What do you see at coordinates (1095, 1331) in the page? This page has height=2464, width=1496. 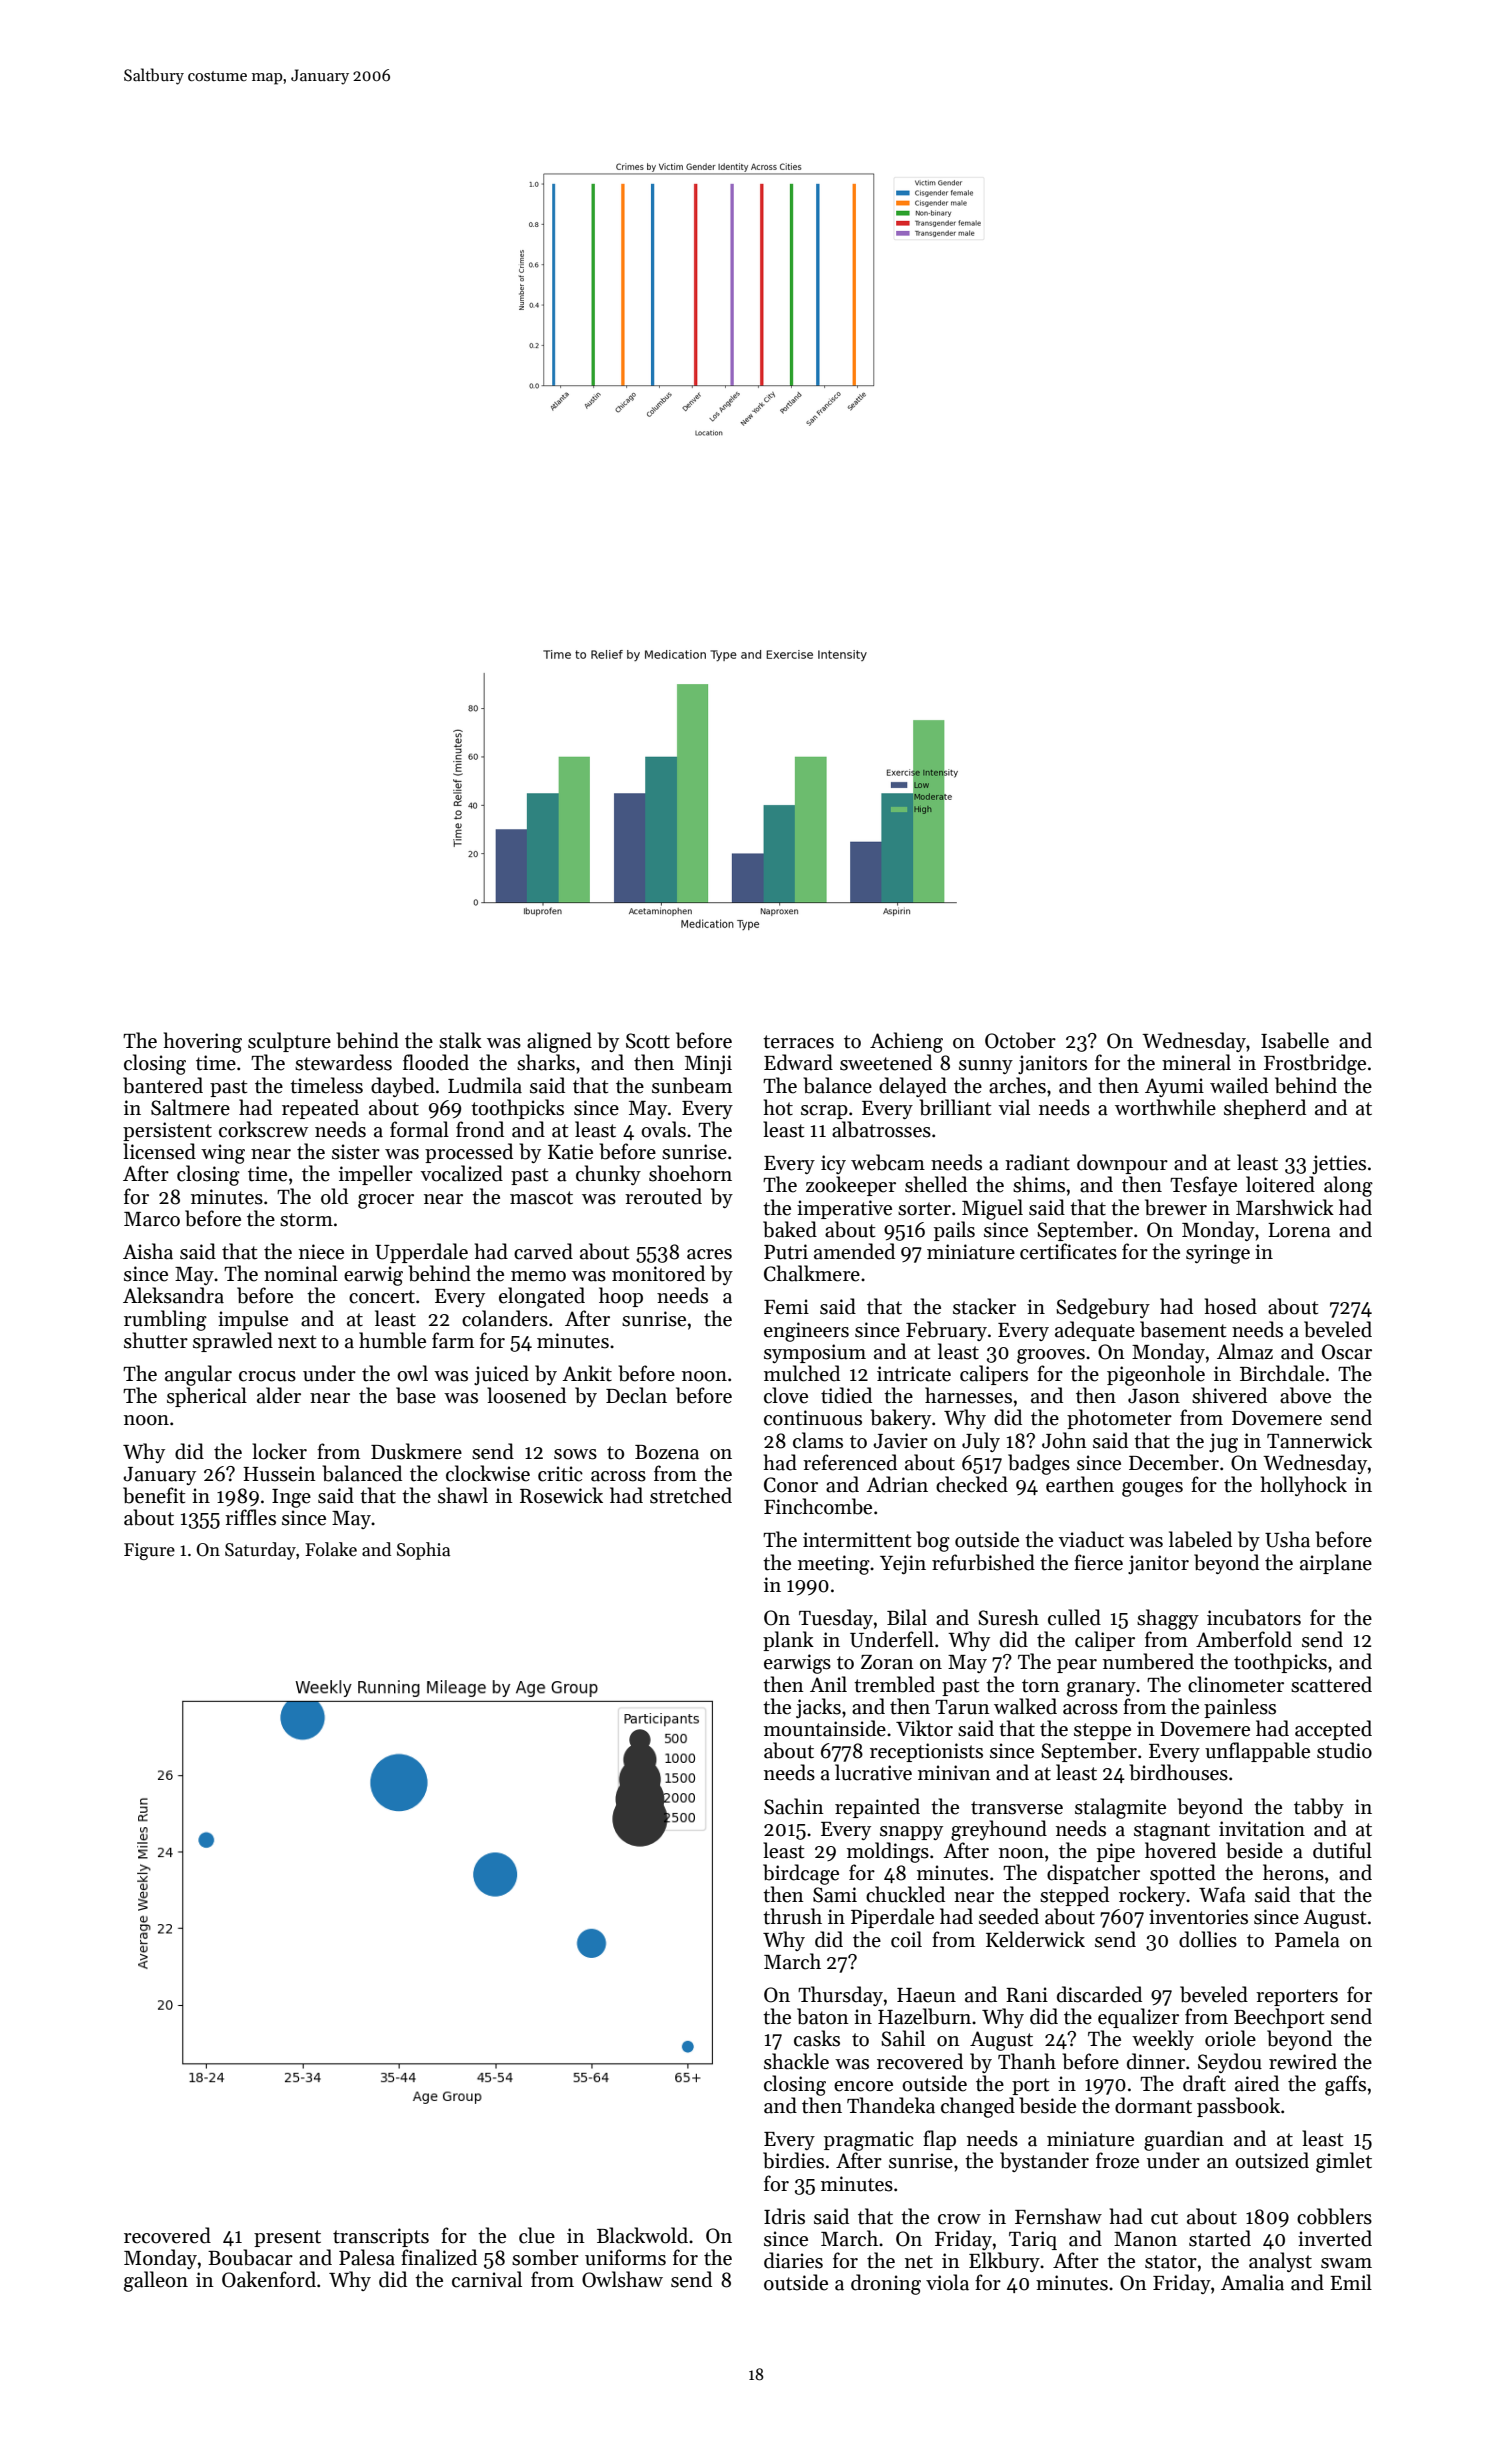 I see `adequate` at bounding box center [1095, 1331].
